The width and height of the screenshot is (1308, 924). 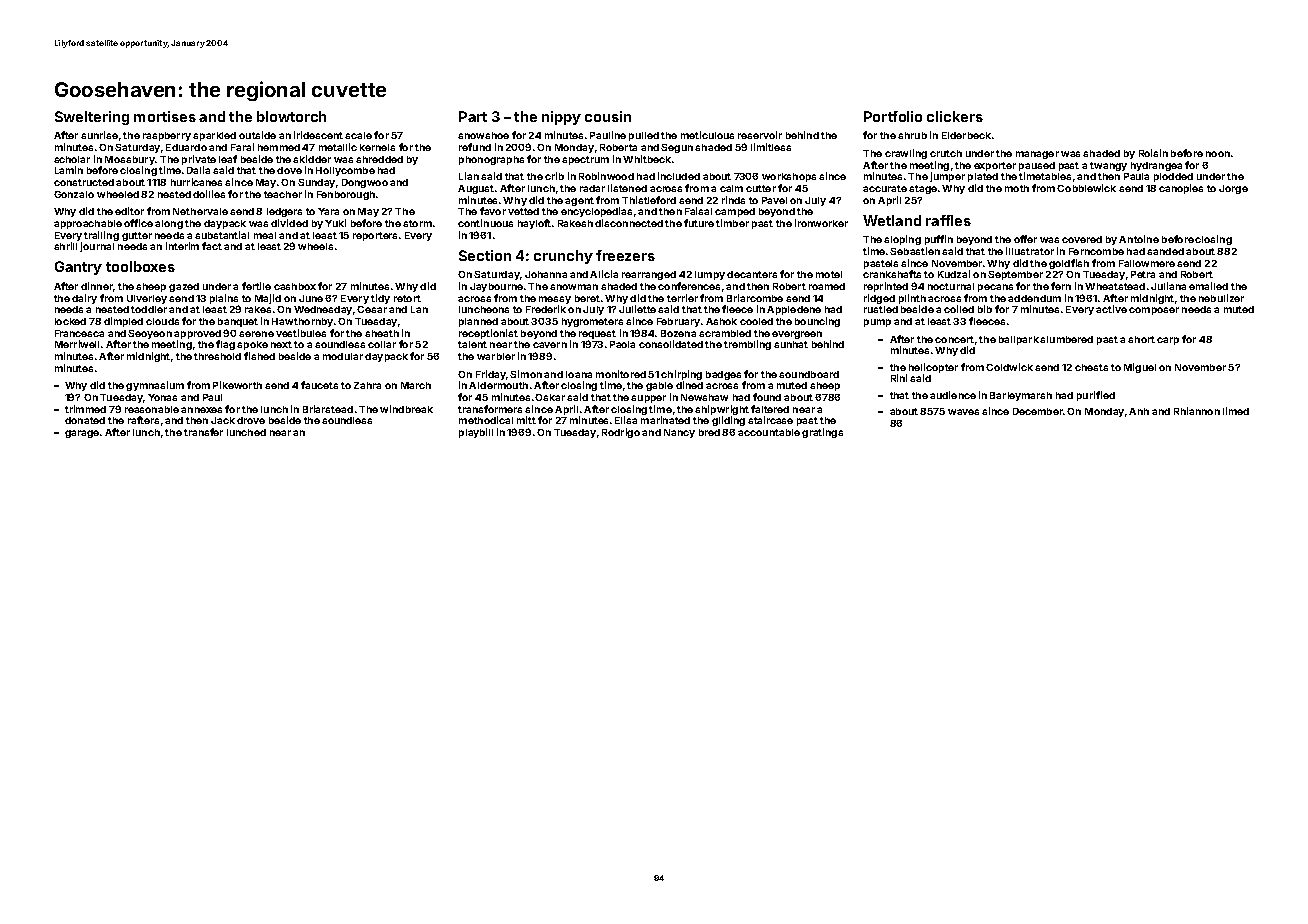 I want to click on coiled, so click(x=959, y=309).
